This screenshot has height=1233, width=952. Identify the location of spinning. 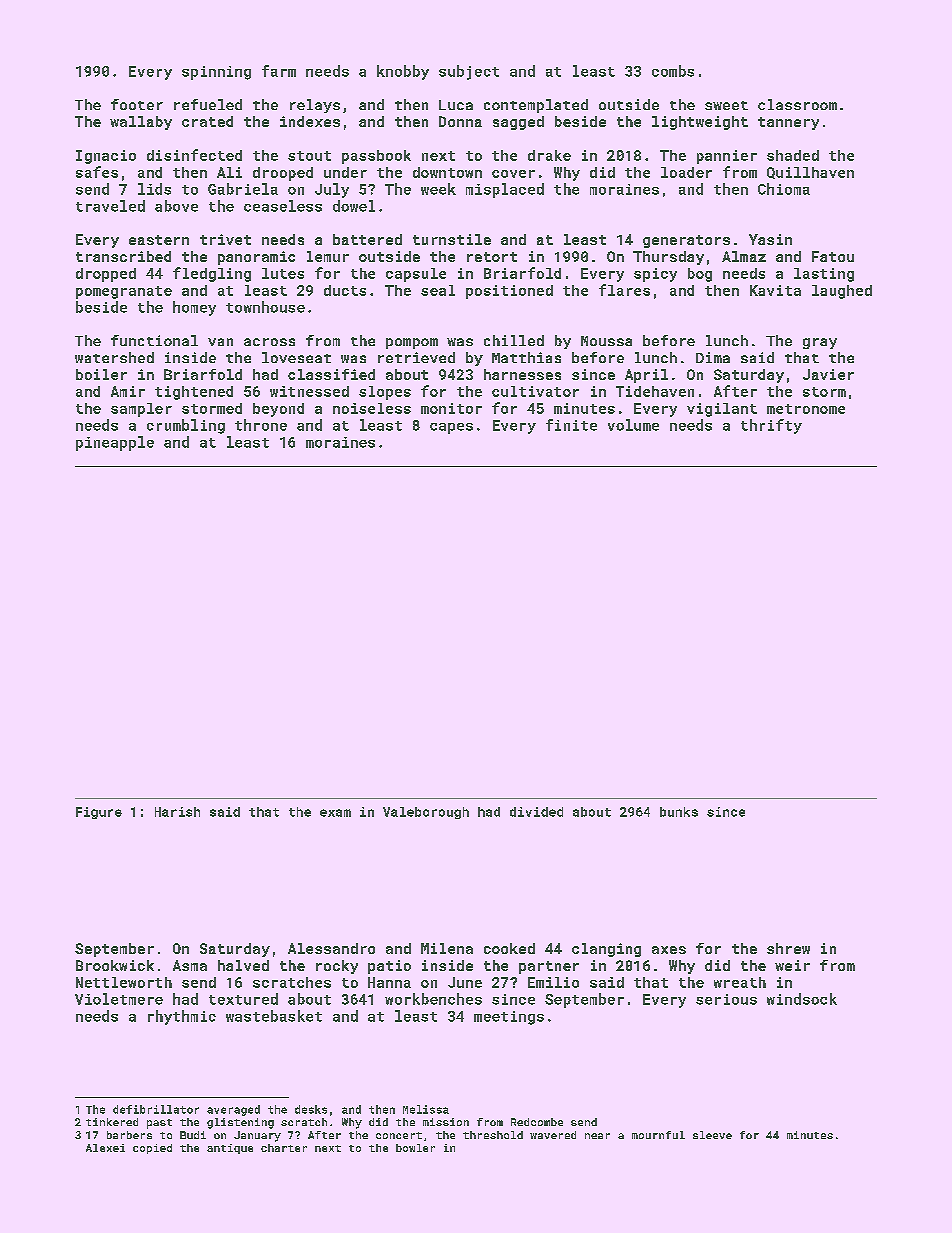
(216, 73).
